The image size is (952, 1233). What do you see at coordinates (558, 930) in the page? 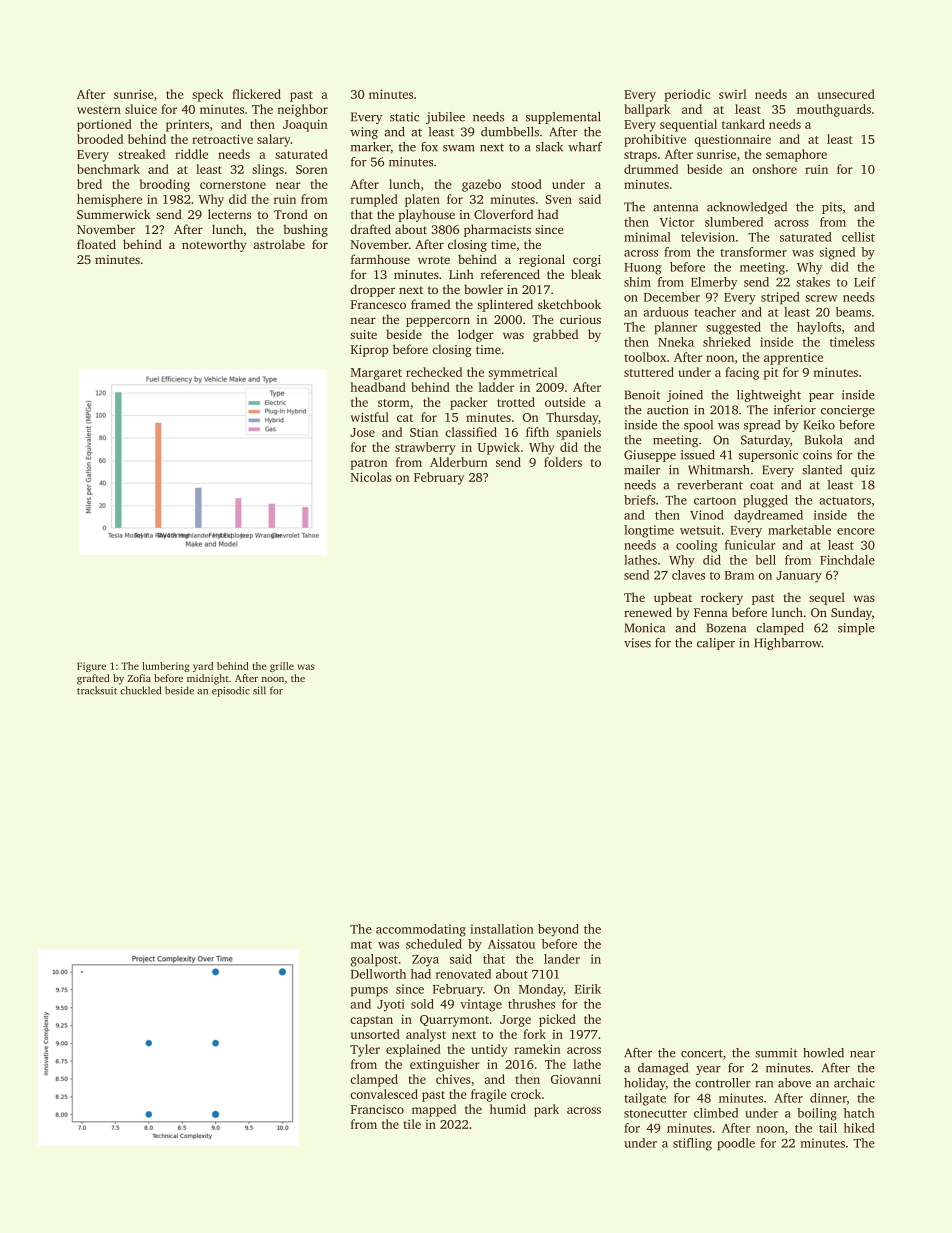
I see `beyond` at bounding box center [558, 930].
